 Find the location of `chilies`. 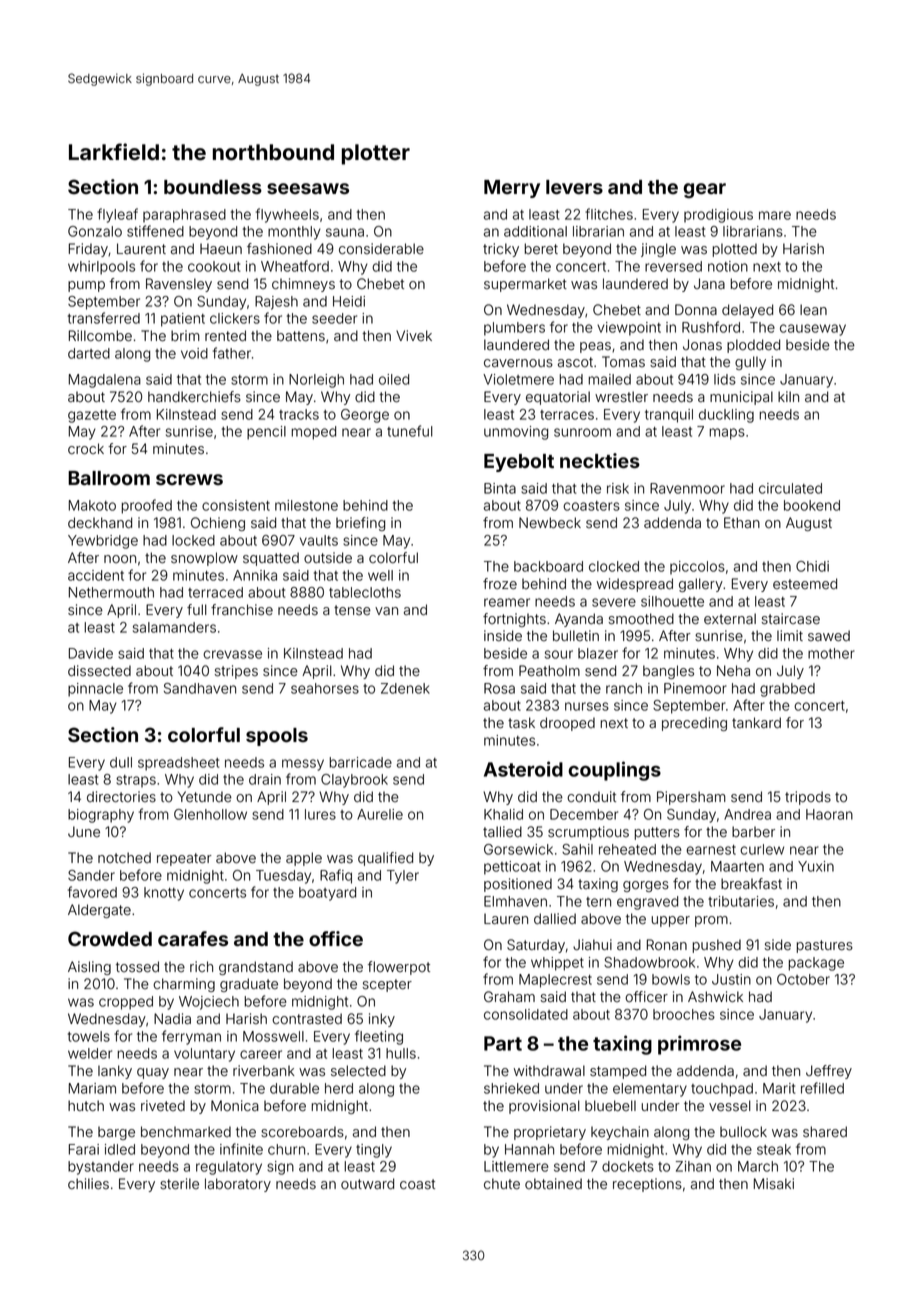

chilies is located at coordinates (88, 1184).
